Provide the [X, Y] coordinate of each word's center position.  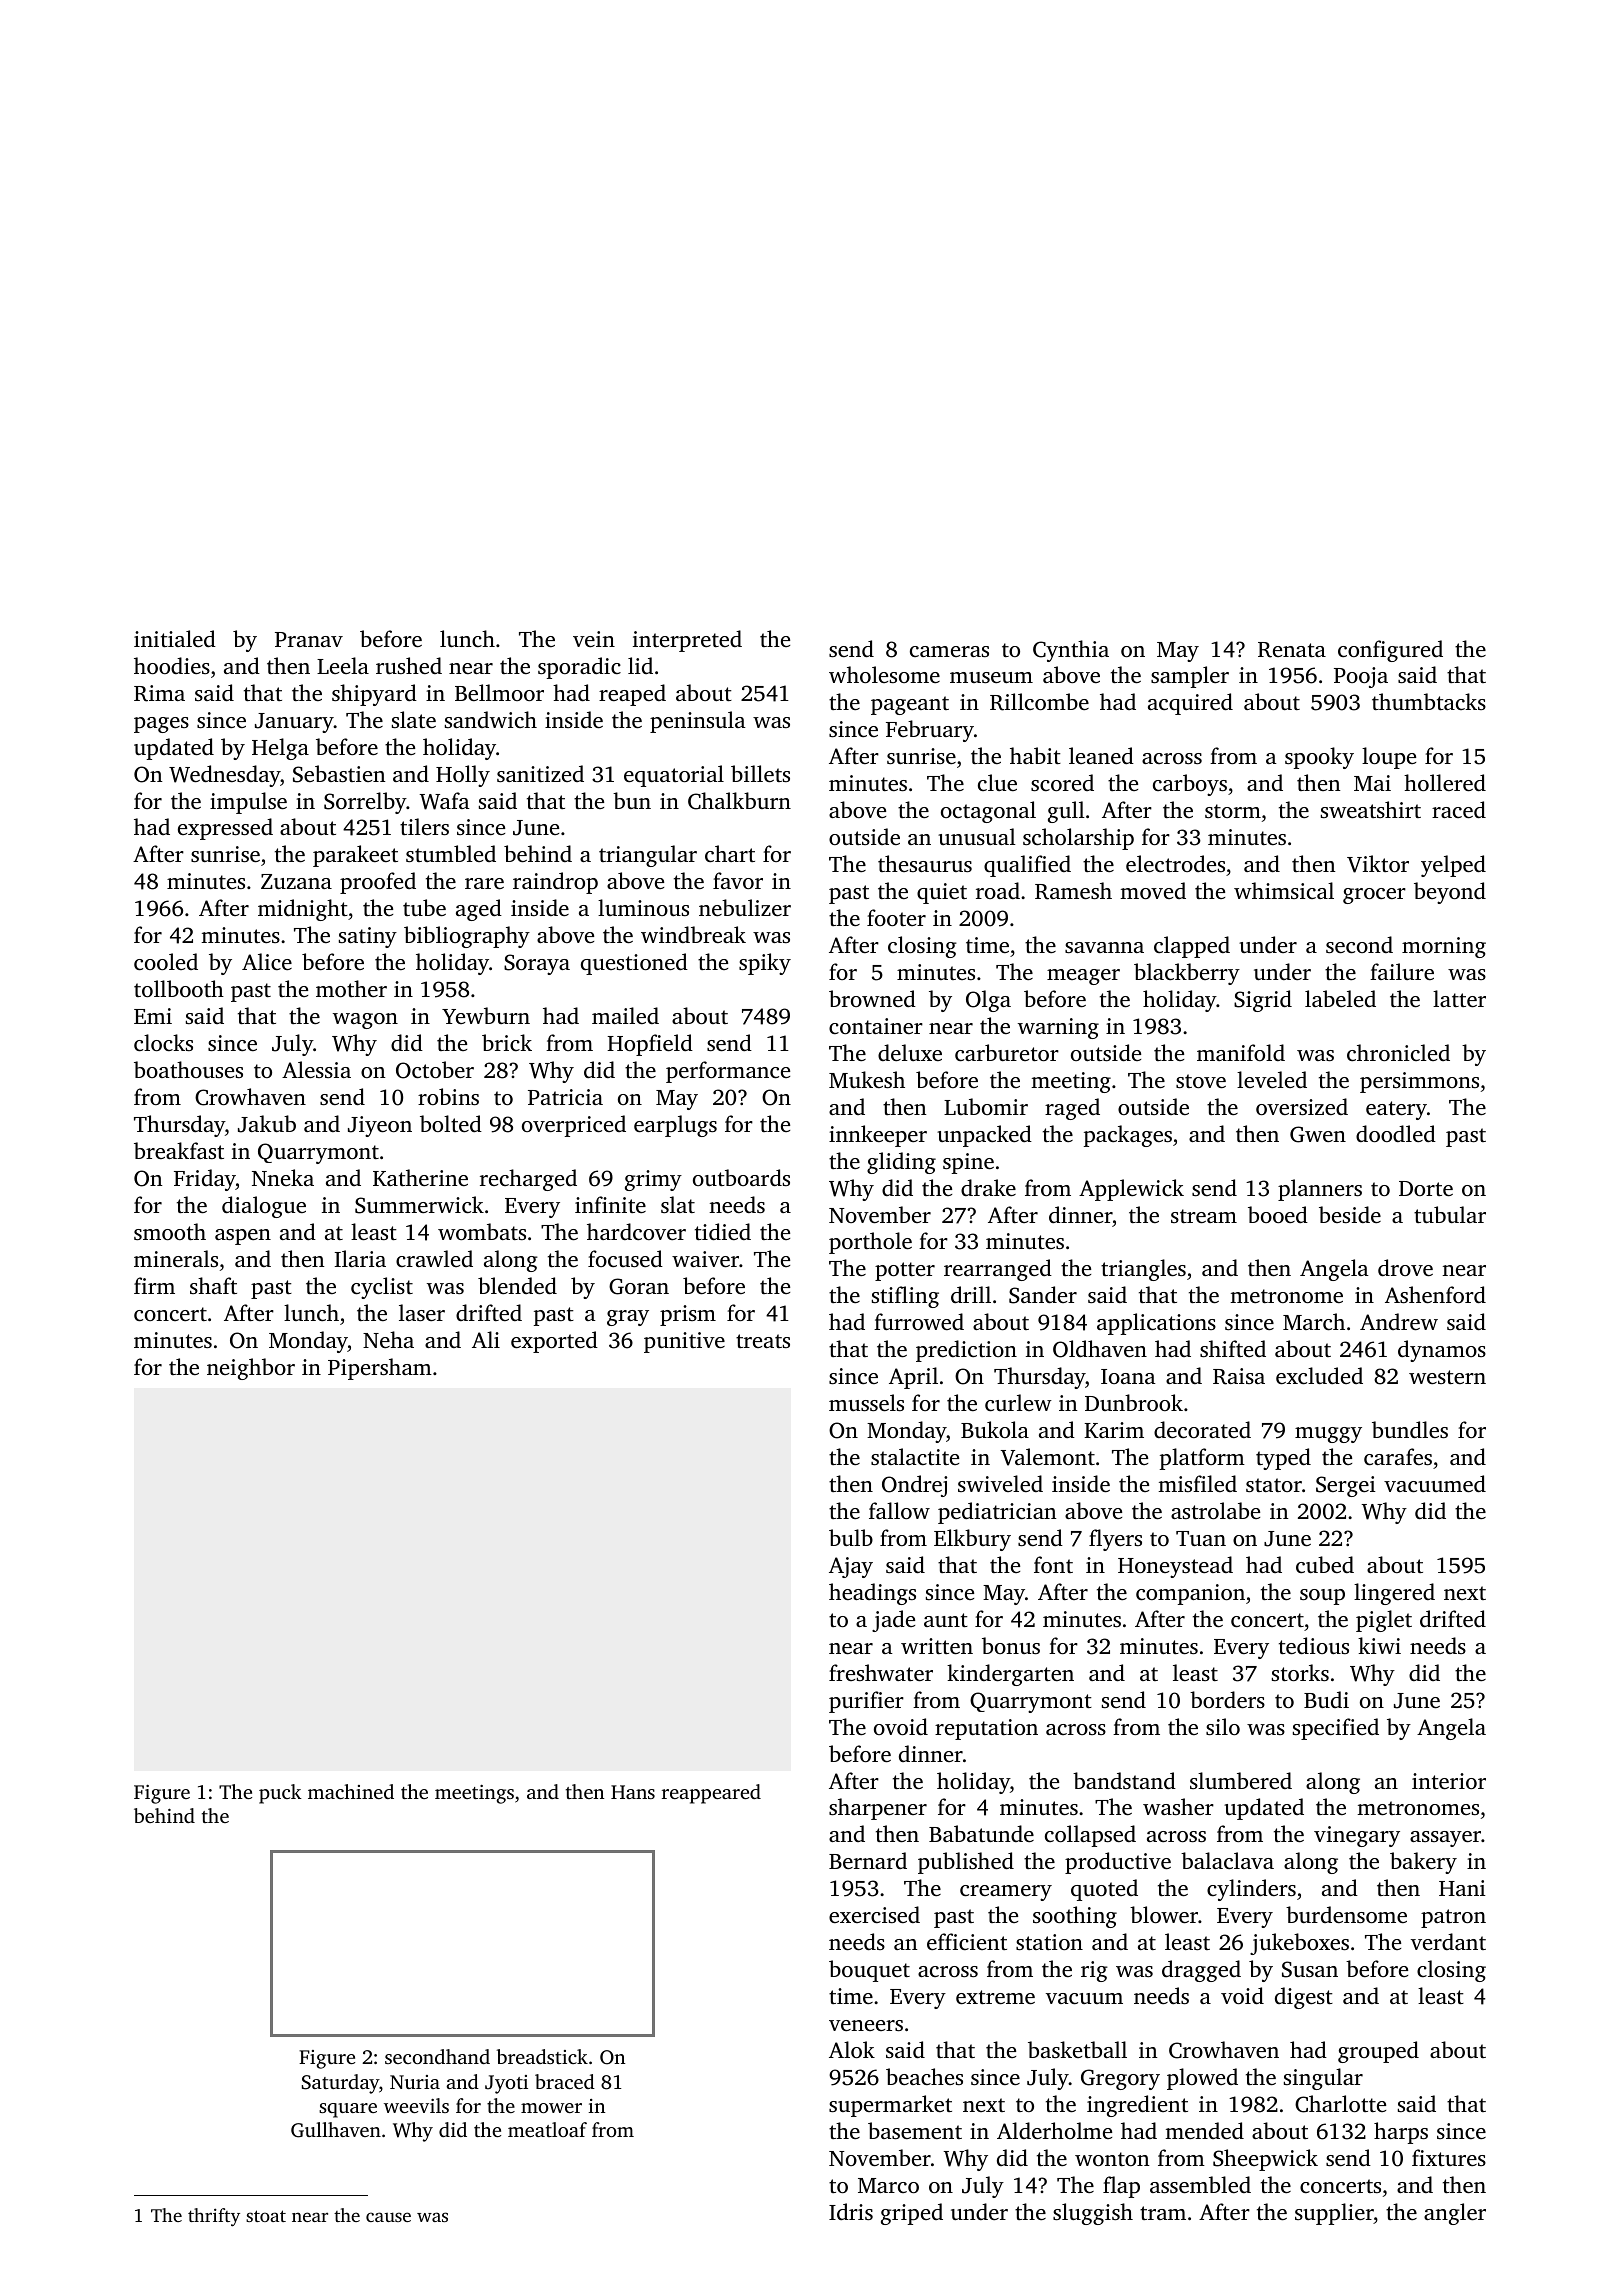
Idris [851, 2211]
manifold [1241, 1052]
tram [1163, 2213]
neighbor [251, 1369]
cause [388, 2217]
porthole [870, 1243]
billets [760, 773]
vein [594, 639]
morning [1444, 947]
